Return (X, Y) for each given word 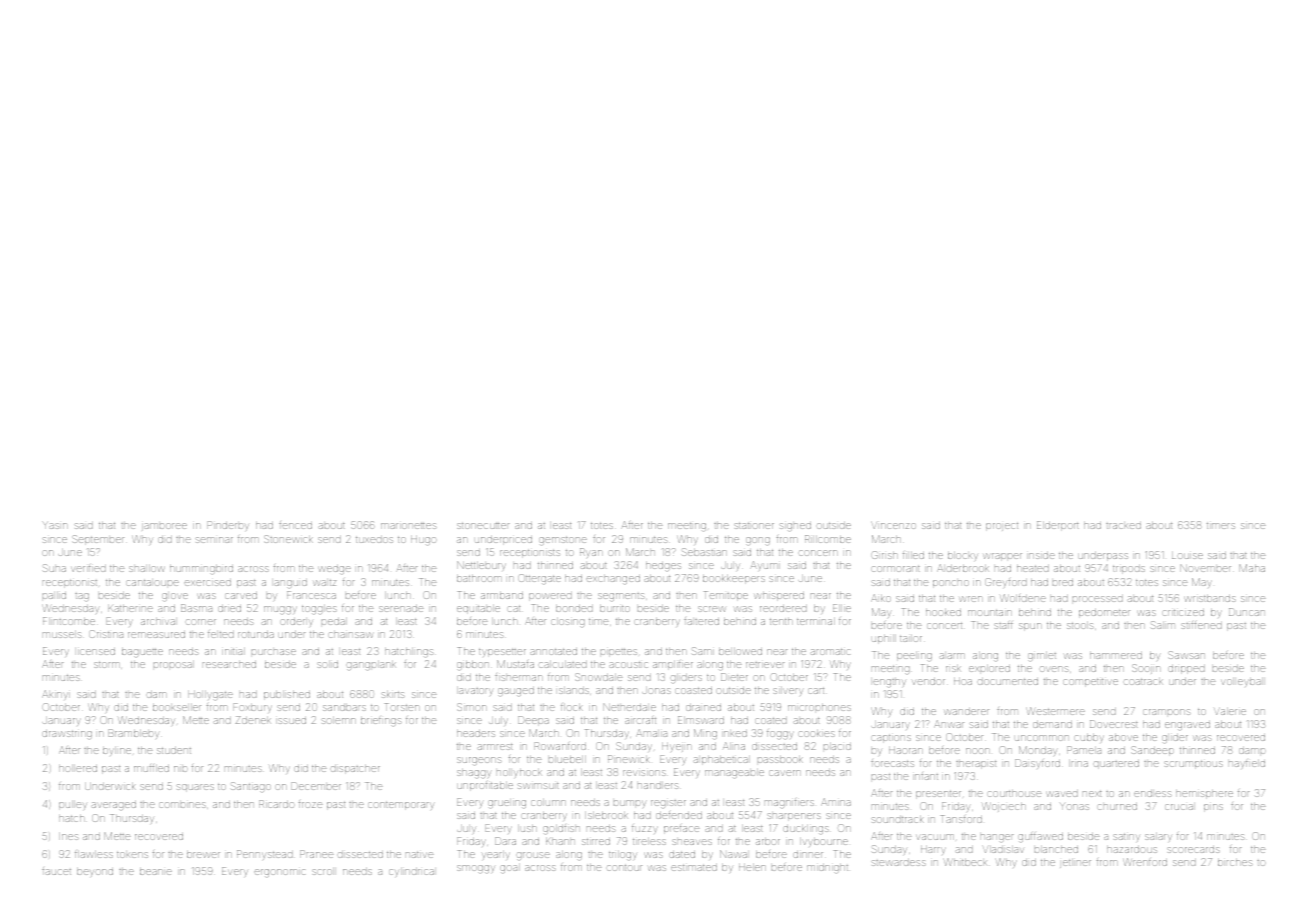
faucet (56, 871)
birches (1235, 862)
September (98, 540)
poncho (951, 584)
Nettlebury (481, 565)
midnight (827, 868)
